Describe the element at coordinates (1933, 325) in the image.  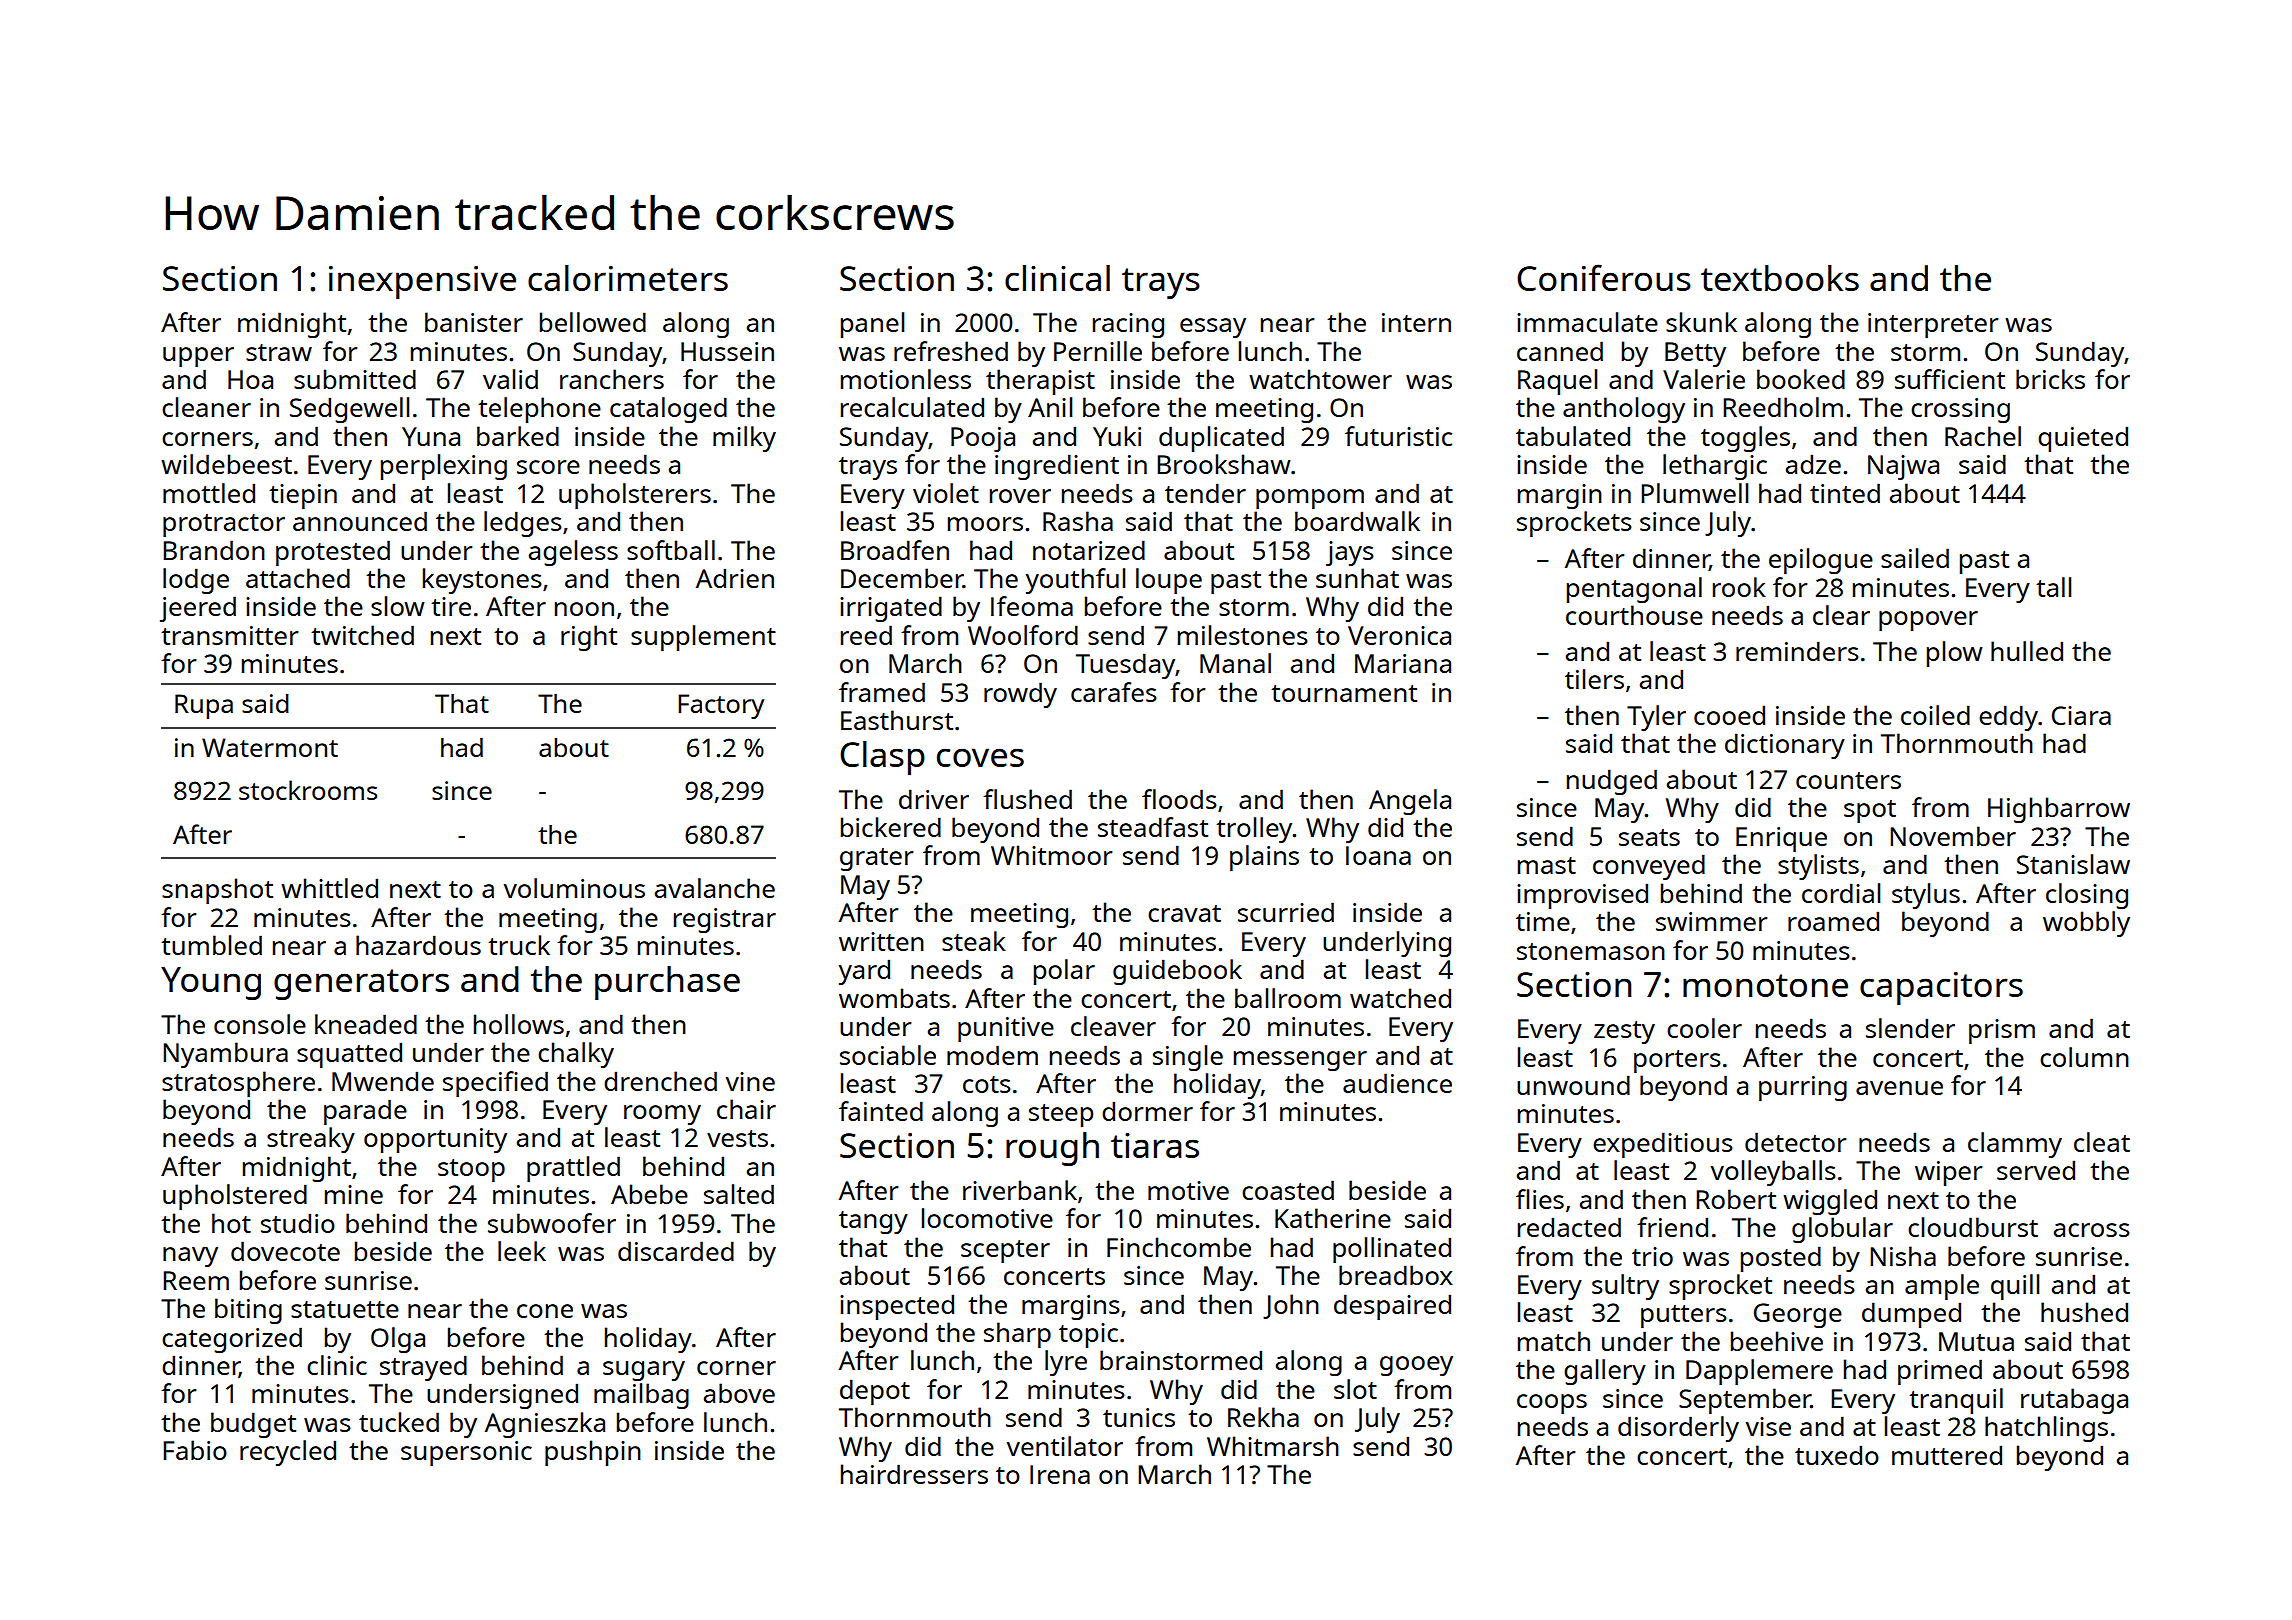
I see `interpreter` at that location.
